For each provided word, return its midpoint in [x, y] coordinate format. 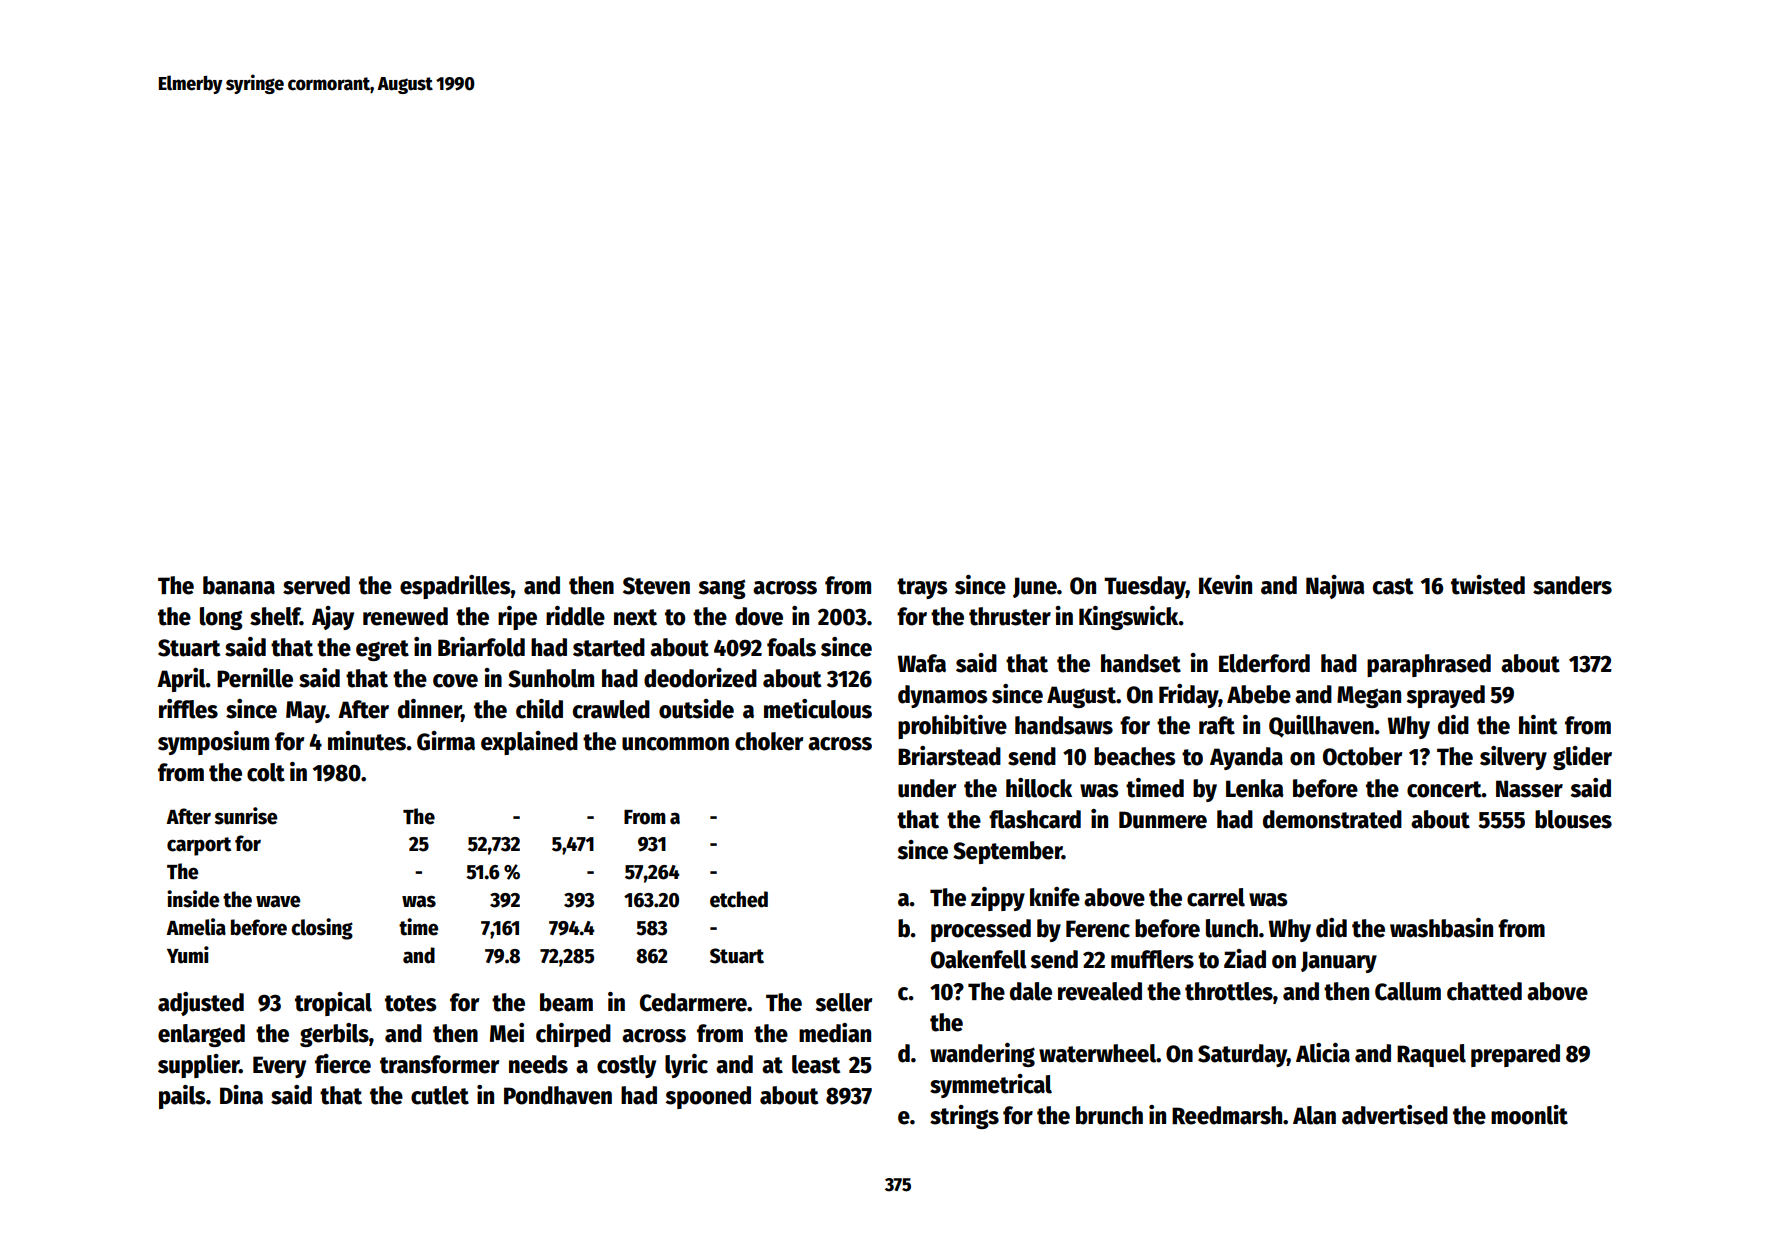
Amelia [196, 927]
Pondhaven [558, 1095]
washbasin [1441, 928]
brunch [1109, 1115]
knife [1055, 897]
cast [1393, 586]
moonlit [1529, 1115]
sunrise [245, 816]
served [316, 585]
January [1339, 962]
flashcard [1035, 819]
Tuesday [1145, 587]
